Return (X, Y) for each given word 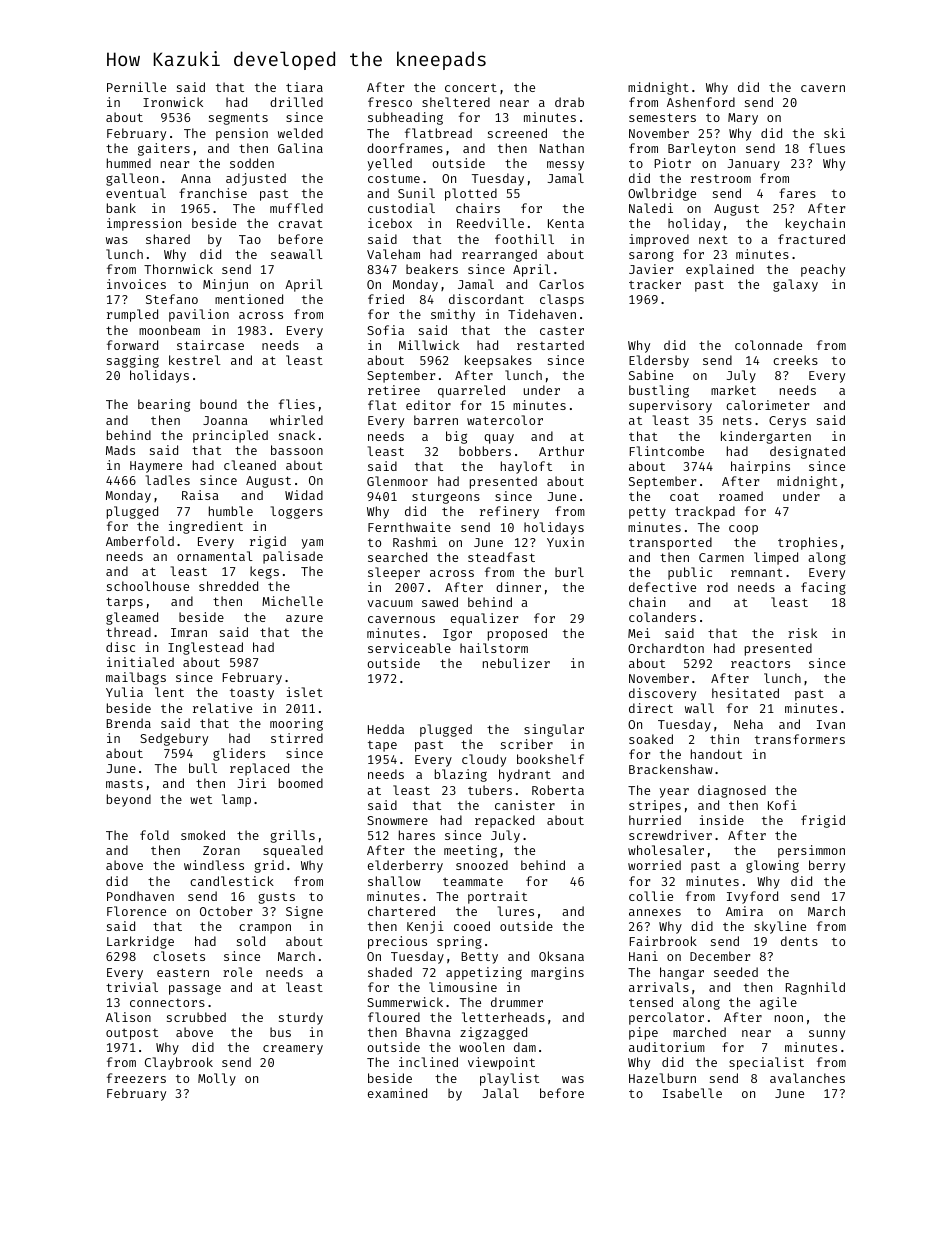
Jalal (501, 1093)
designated (807, 452)
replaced (259, 769)
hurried (655, 820)
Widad (304, 495)
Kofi (782, 805)
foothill (524, 239)
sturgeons (446, 498)
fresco (390, 102)
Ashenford (701, 102)
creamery (293, 1050)
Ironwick (173, 102)
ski (834, 133)
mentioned (249, 299)
